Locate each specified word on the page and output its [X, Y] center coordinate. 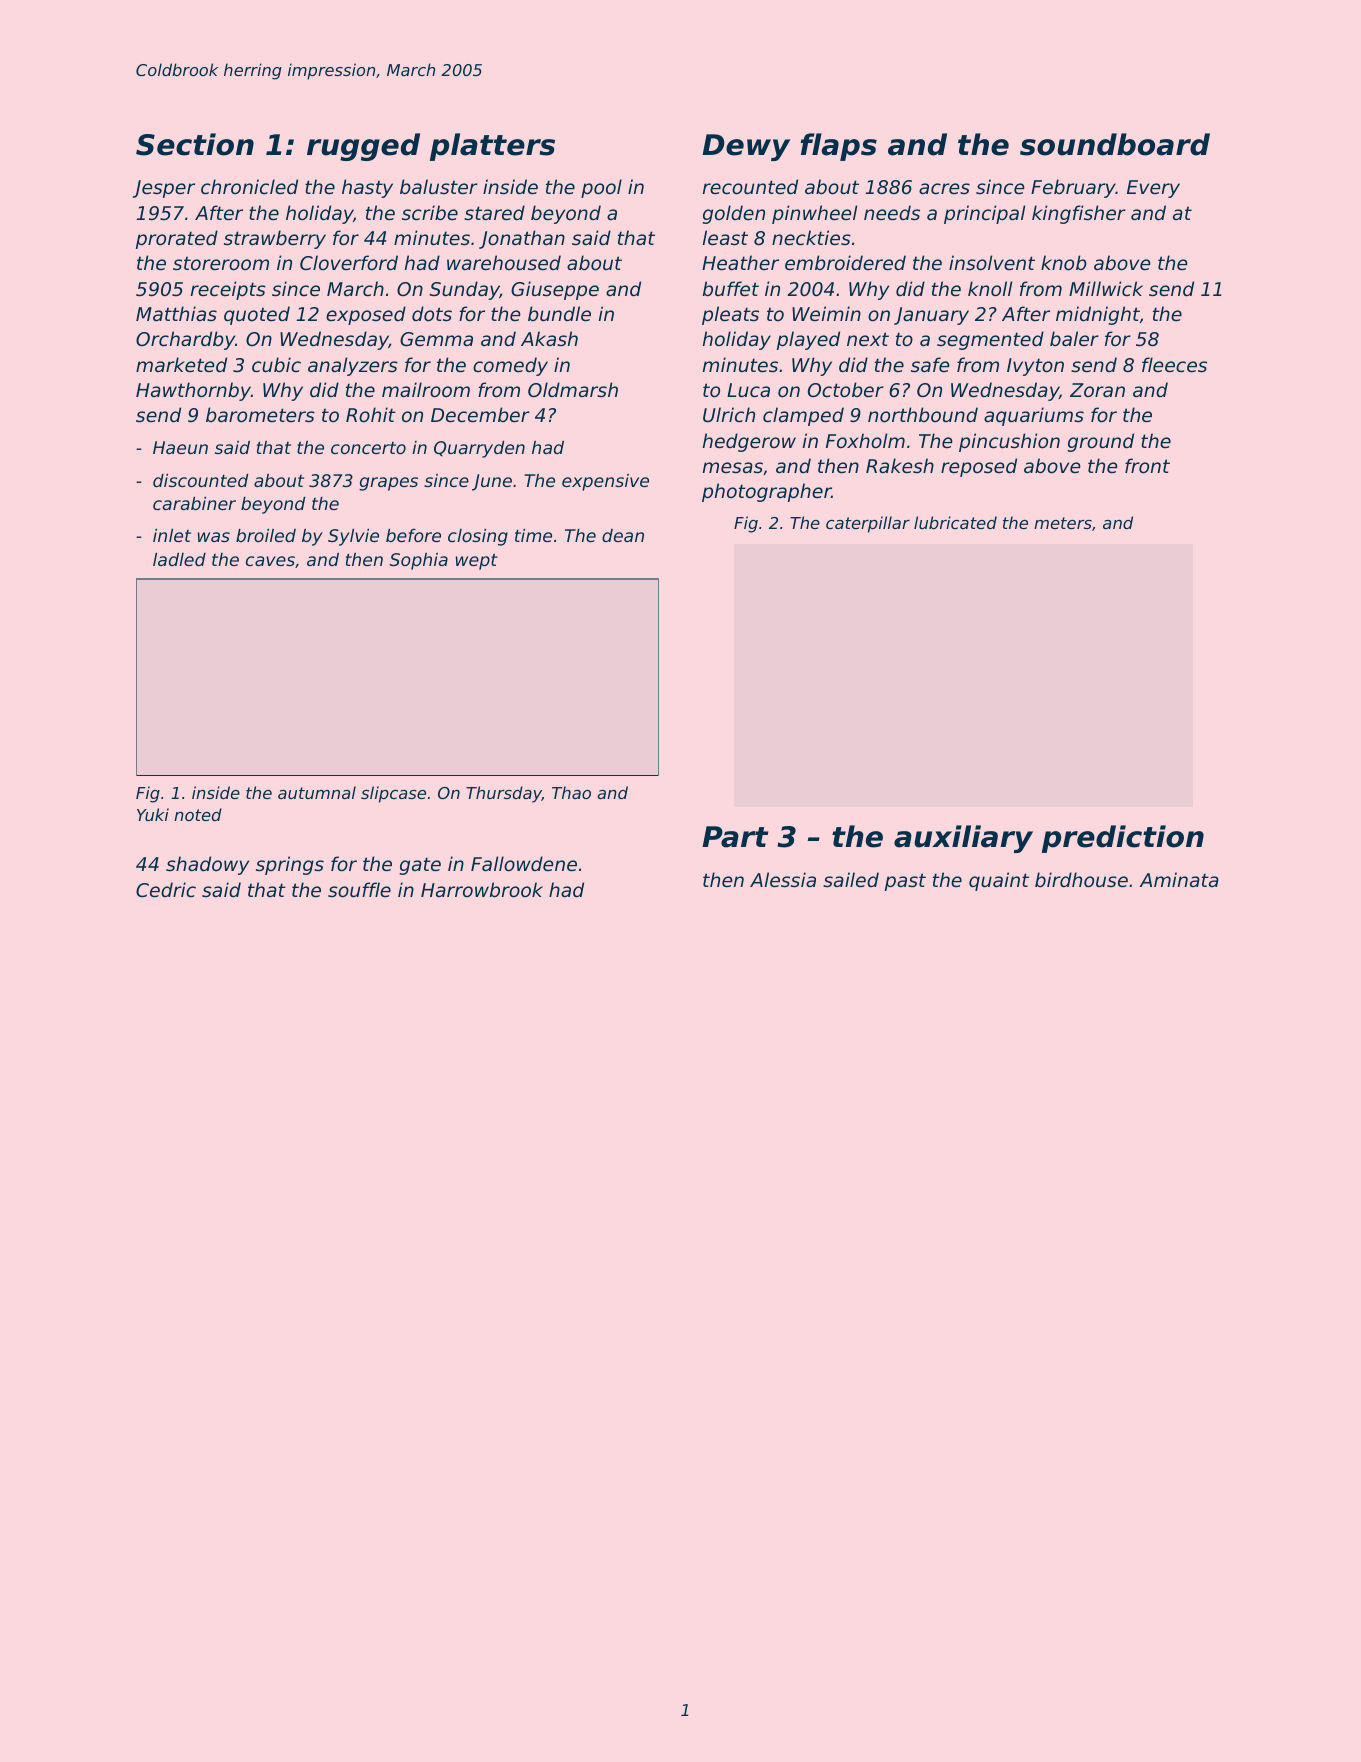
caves [270, 561]
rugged [363, 147]
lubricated [955, 522]
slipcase [393, 794]
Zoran [1097, 390]
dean [623, 535]
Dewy [746, 147]
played [808, 340]
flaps [839, 147]
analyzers [353, 366]
